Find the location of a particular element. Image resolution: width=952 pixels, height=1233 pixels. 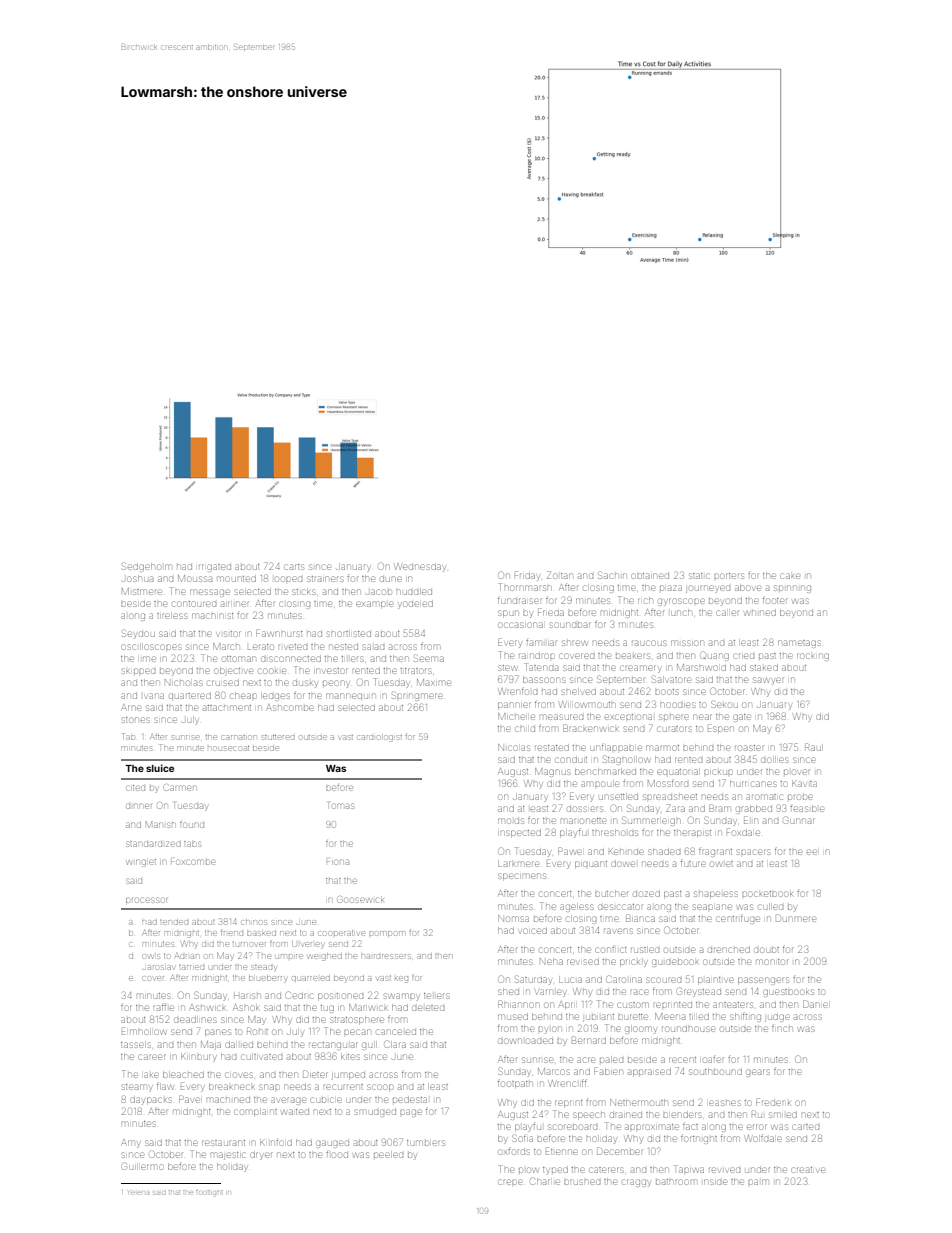

shrew is located at coordinates (574, 643).
